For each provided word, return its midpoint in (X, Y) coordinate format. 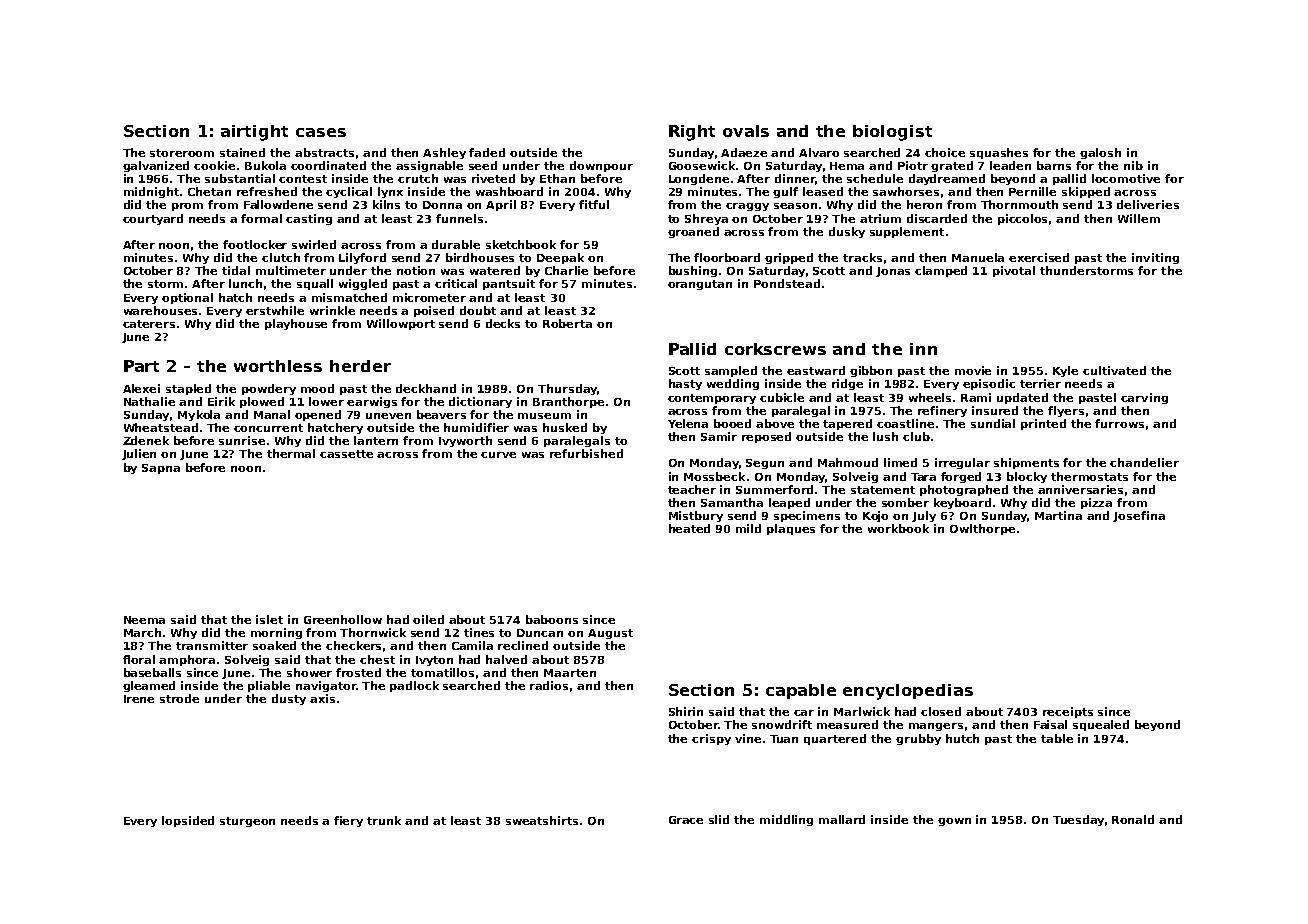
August (610, 634)
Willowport (401, 324)
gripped (789, 258)
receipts (1068, 712)
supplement (907, 232)
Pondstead (787, 283)
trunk (384, 820)
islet (269, 619)
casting (309, 219)
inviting (1155, 258)
